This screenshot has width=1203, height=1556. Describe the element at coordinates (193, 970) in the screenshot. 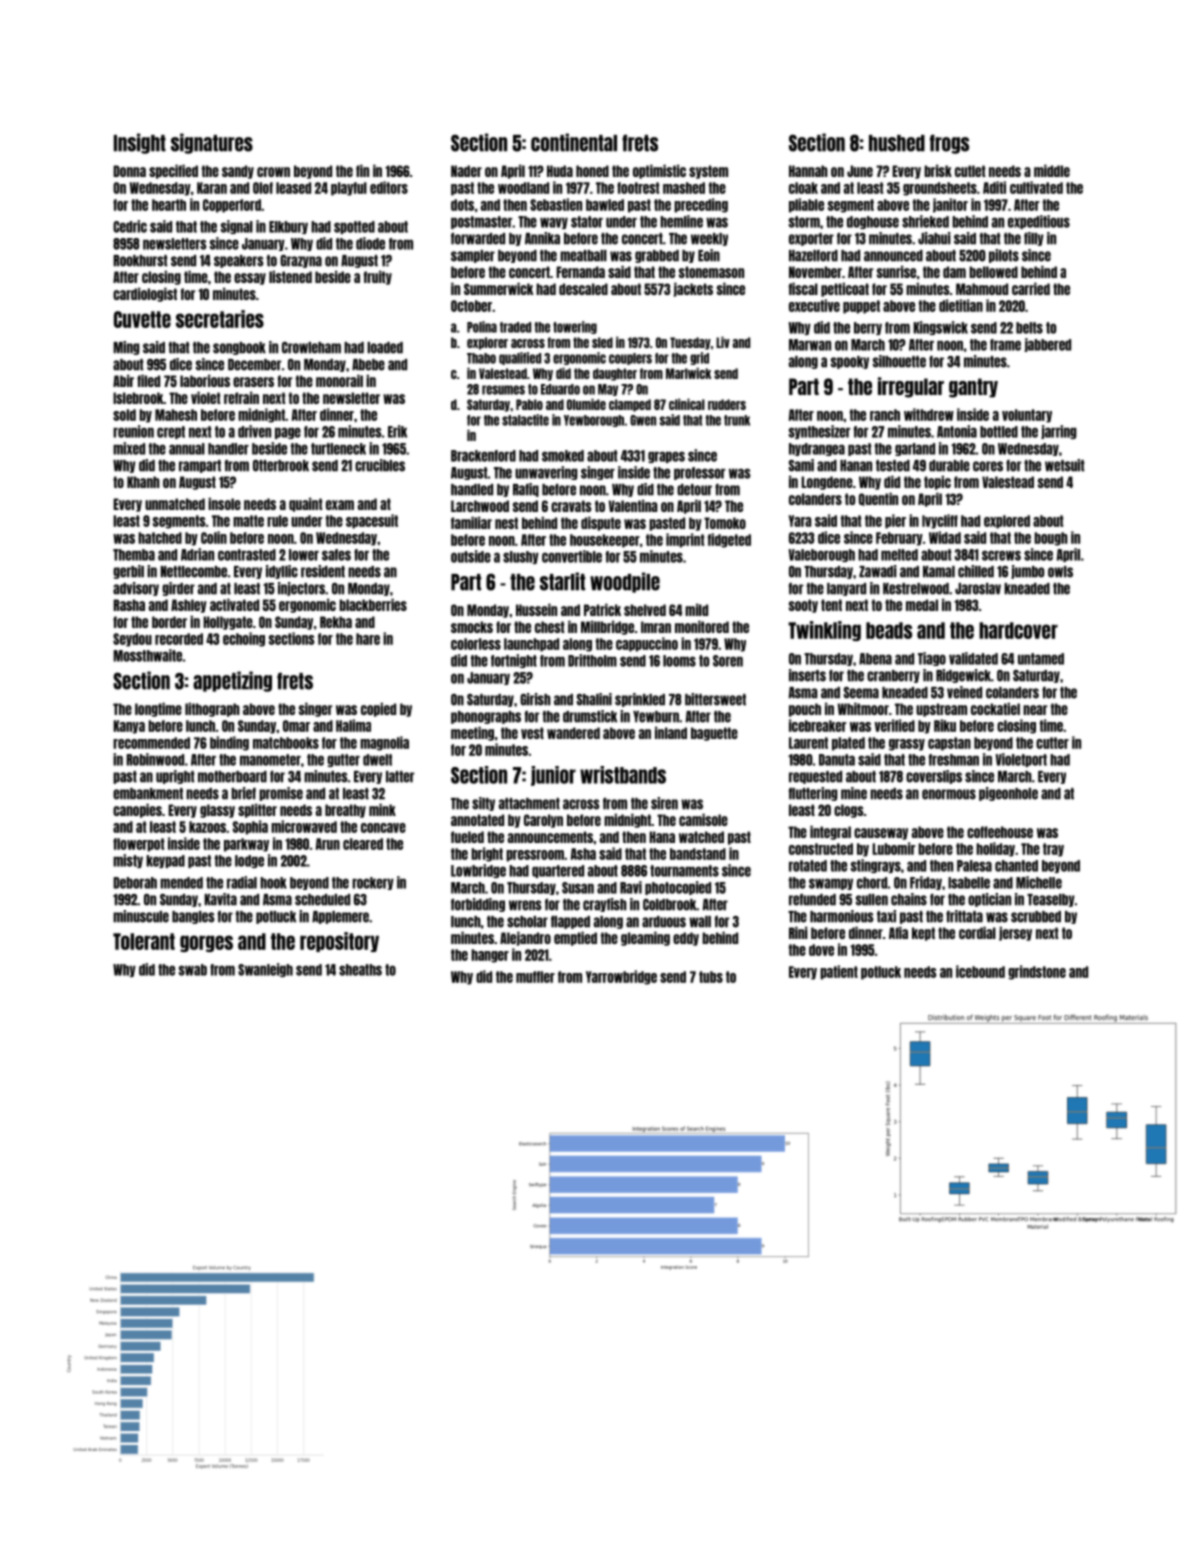

I see `swab` at that location.
